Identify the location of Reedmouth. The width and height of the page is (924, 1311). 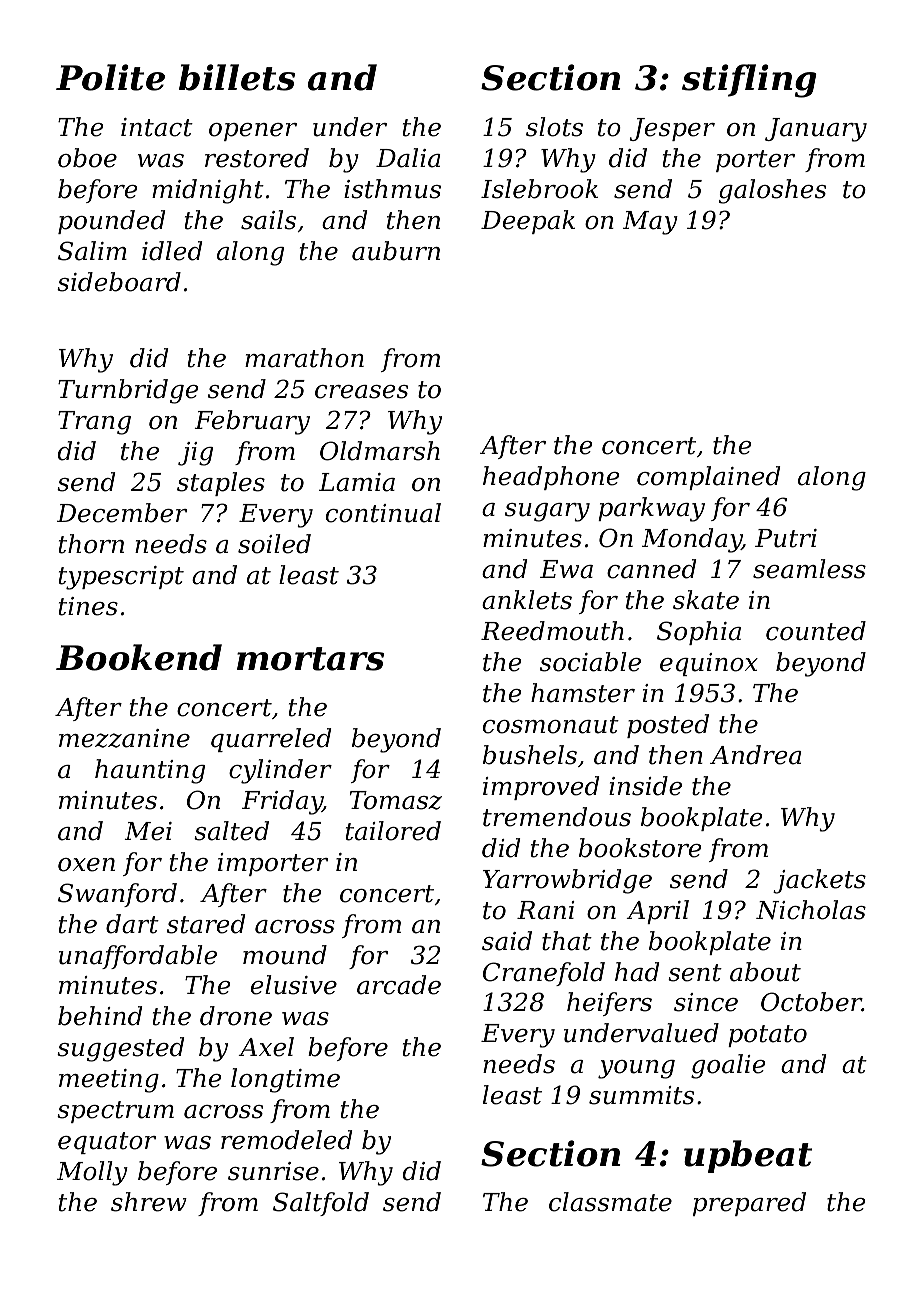
(552, 631).
